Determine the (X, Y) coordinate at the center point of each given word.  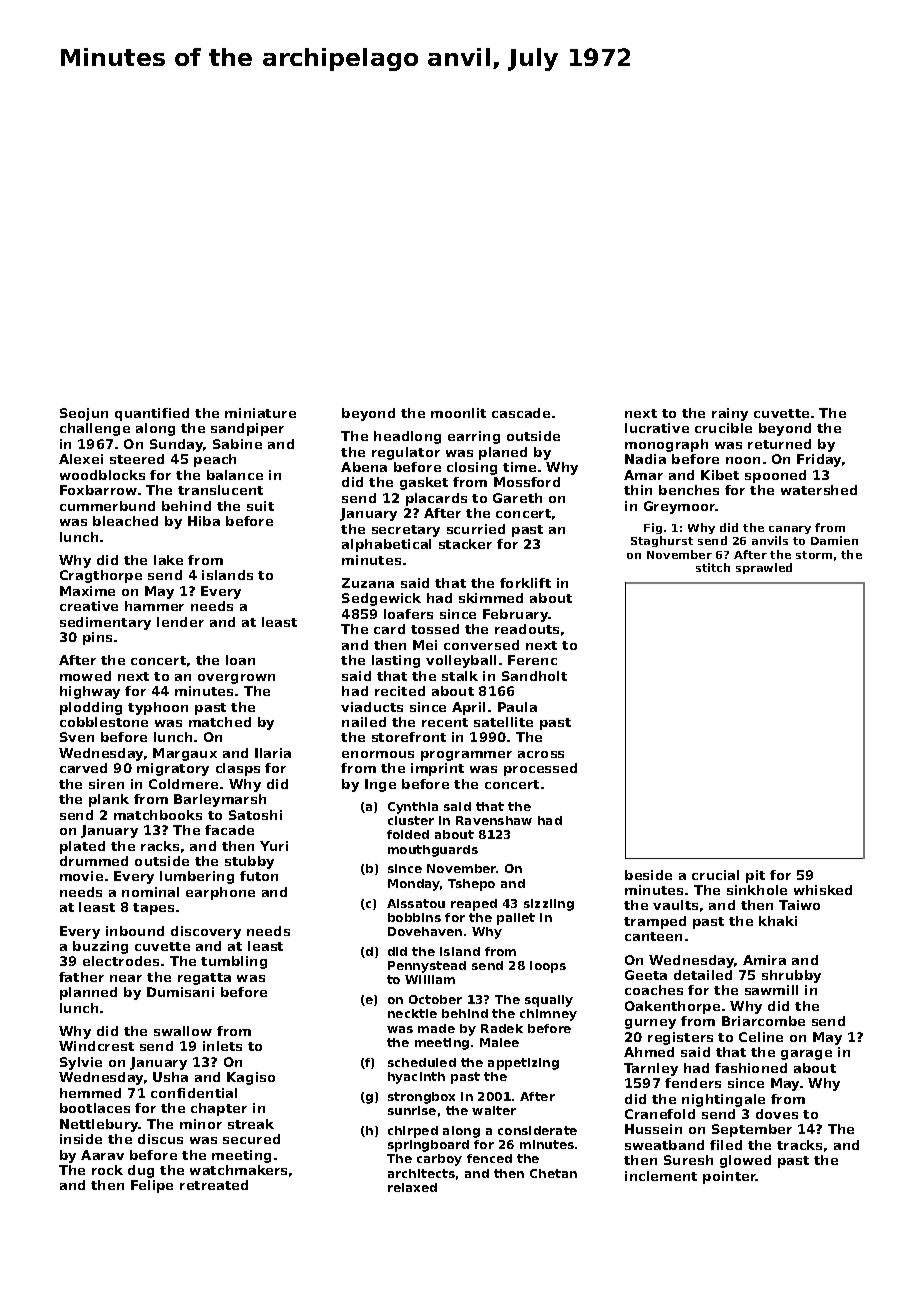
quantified (152, 414)
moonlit (458, 413)
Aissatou (416, 903)
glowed (745, 1161)
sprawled (764, 568)
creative (89, 606)
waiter (494, 1110)
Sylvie (81, 1063)
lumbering (197, 877)
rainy (730, 414)
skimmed (491, 598)
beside (648, 875)
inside (81, 1139)
